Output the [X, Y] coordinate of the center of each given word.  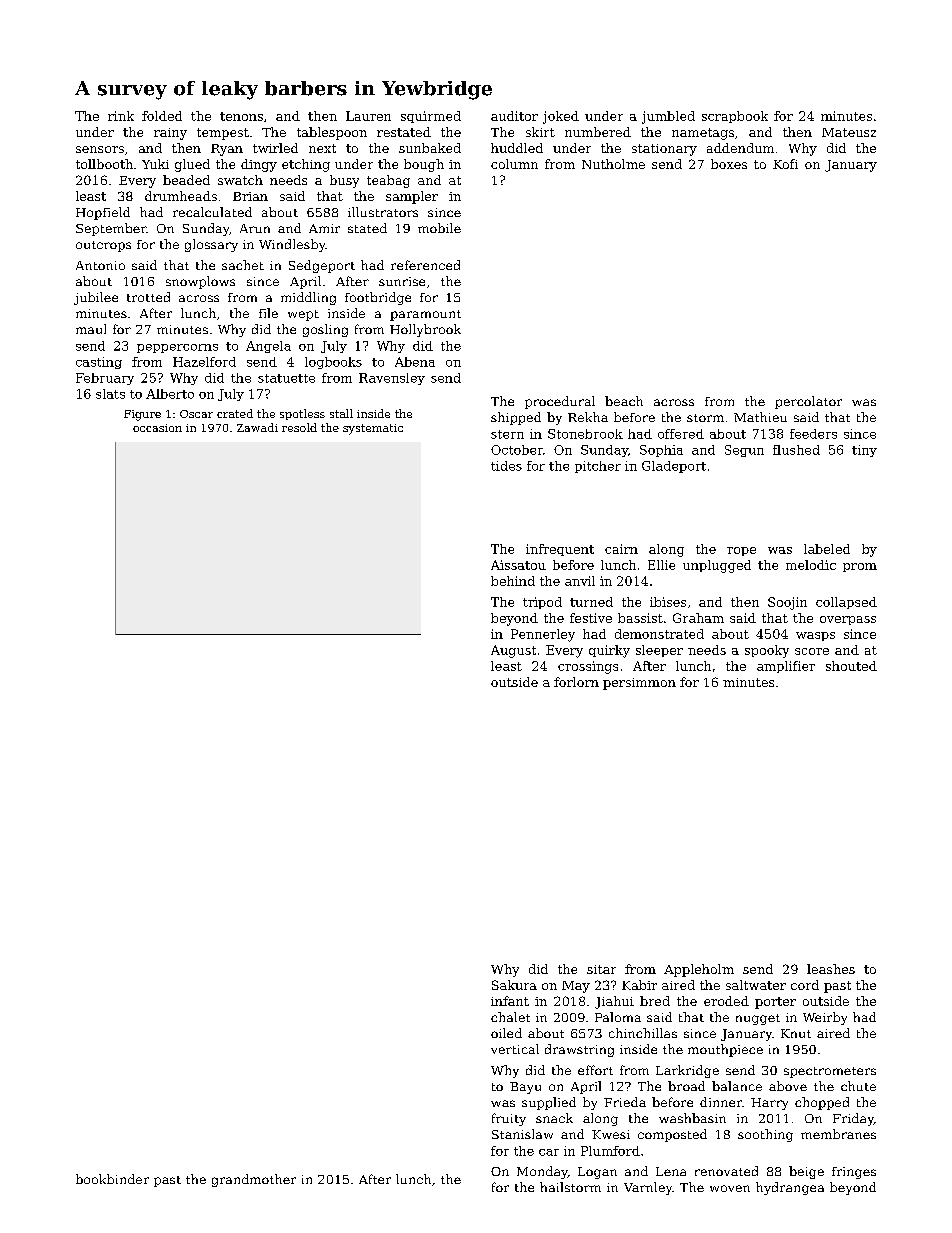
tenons [241, 116]
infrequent [560, 550]
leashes [831, 969]
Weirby [825, 1018]
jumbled [668, 117]
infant [510, 1001]
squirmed [431, 117]
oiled [506, 1033]
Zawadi [257, 427]
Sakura [514, 985]
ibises [668, 602]
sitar [601, 969]
